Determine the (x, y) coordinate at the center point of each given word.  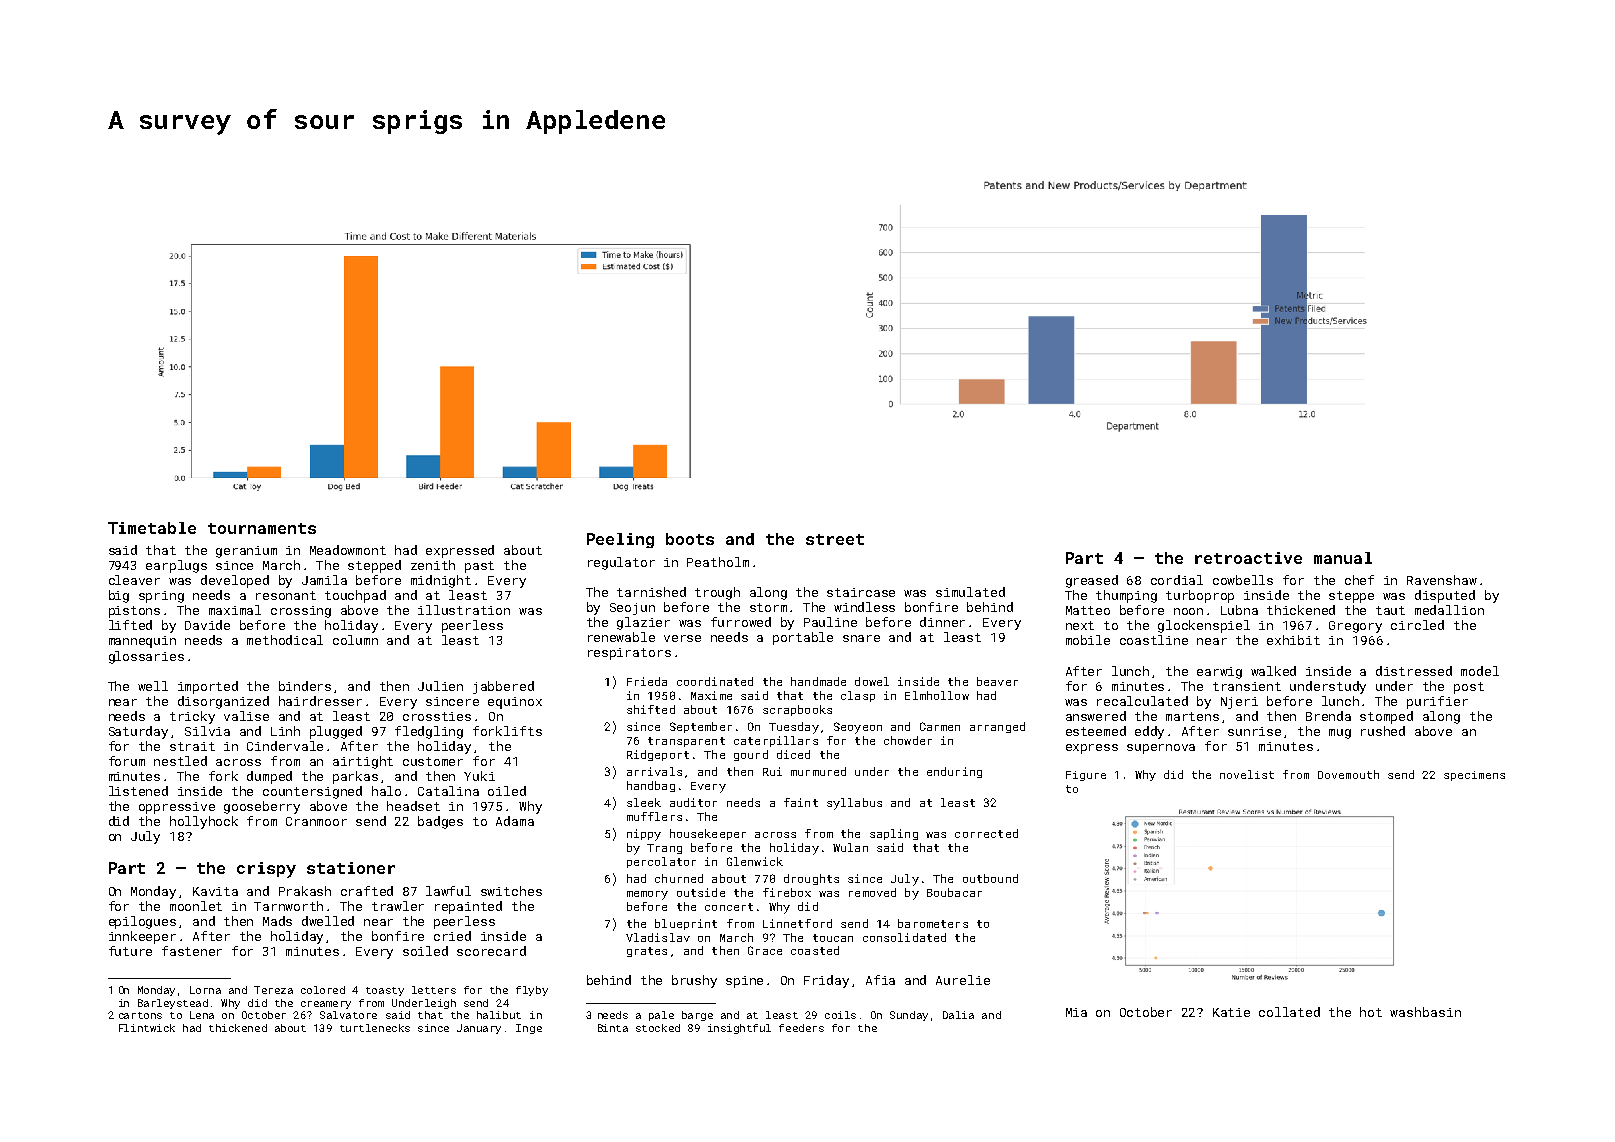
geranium (246, 552)
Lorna (205, 990)
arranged (997, 727)
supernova (1161, 749)
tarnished (651, 592)
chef (1359, 580)
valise (246, 716)
